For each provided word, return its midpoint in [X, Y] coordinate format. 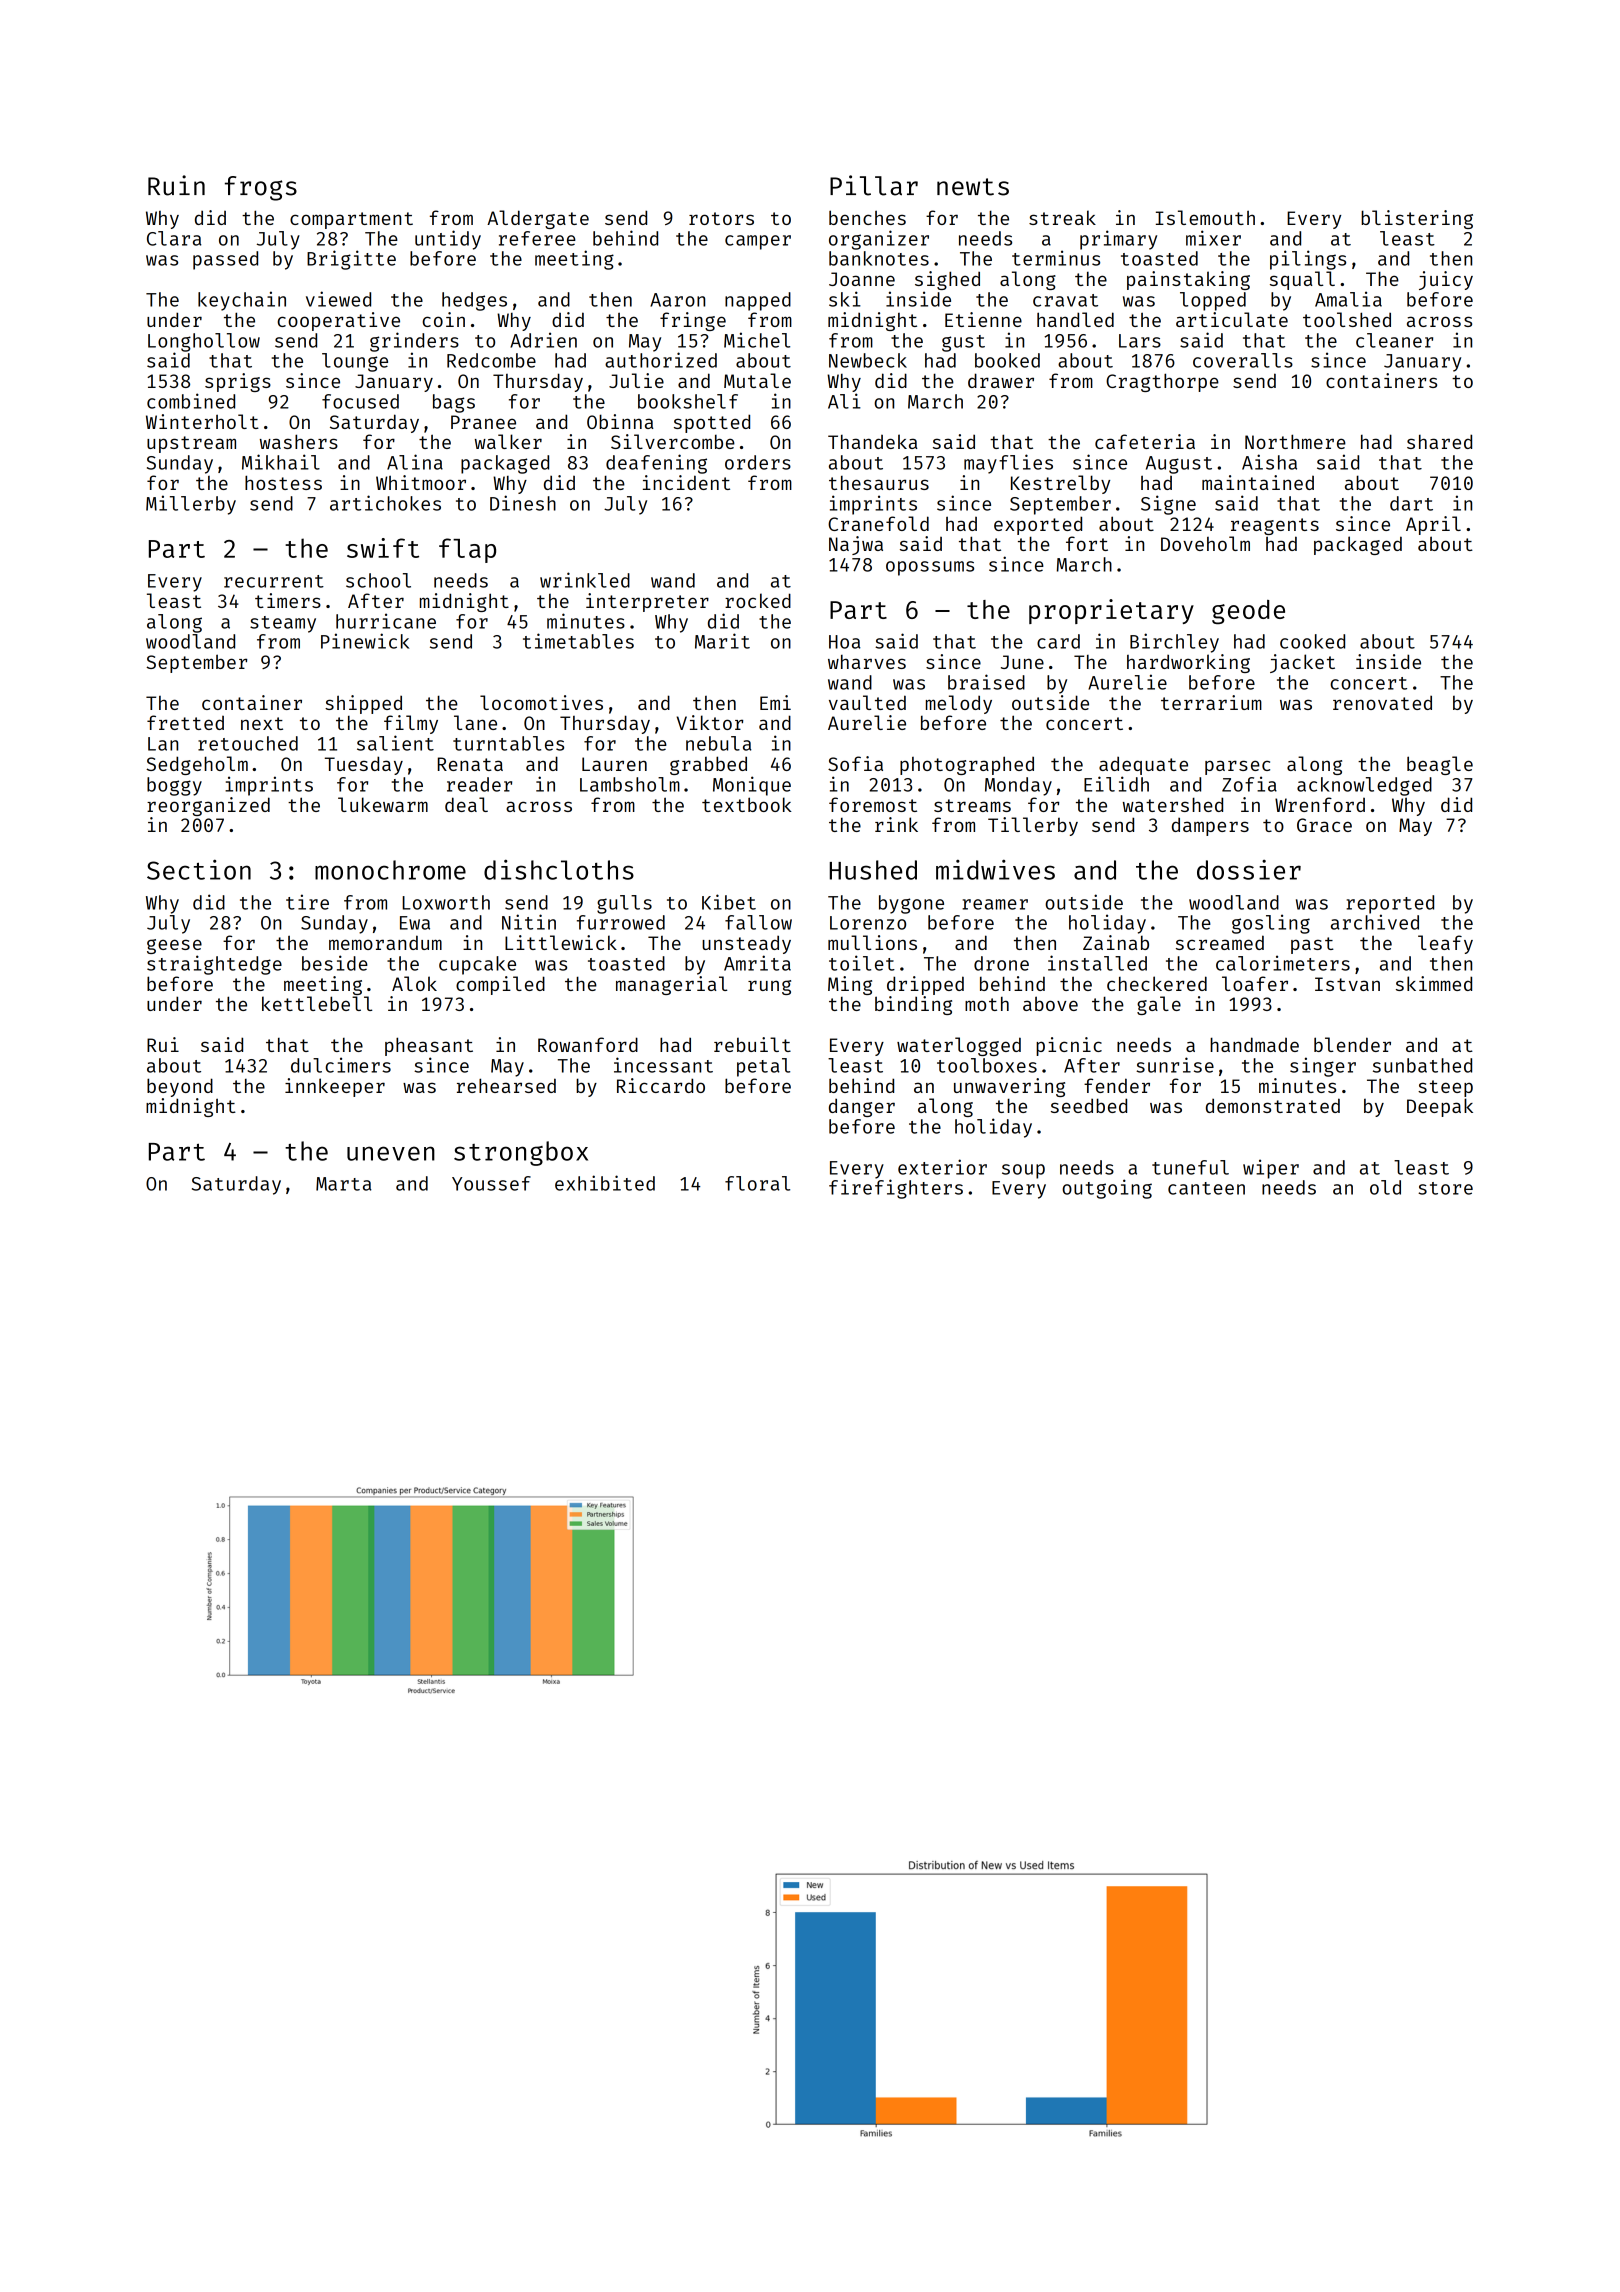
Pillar [874, 185]
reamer [995, 904]
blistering [1417, 219]
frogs [261, 188]
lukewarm [383, 804]
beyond [180, 1087]
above [1050, 1003]
